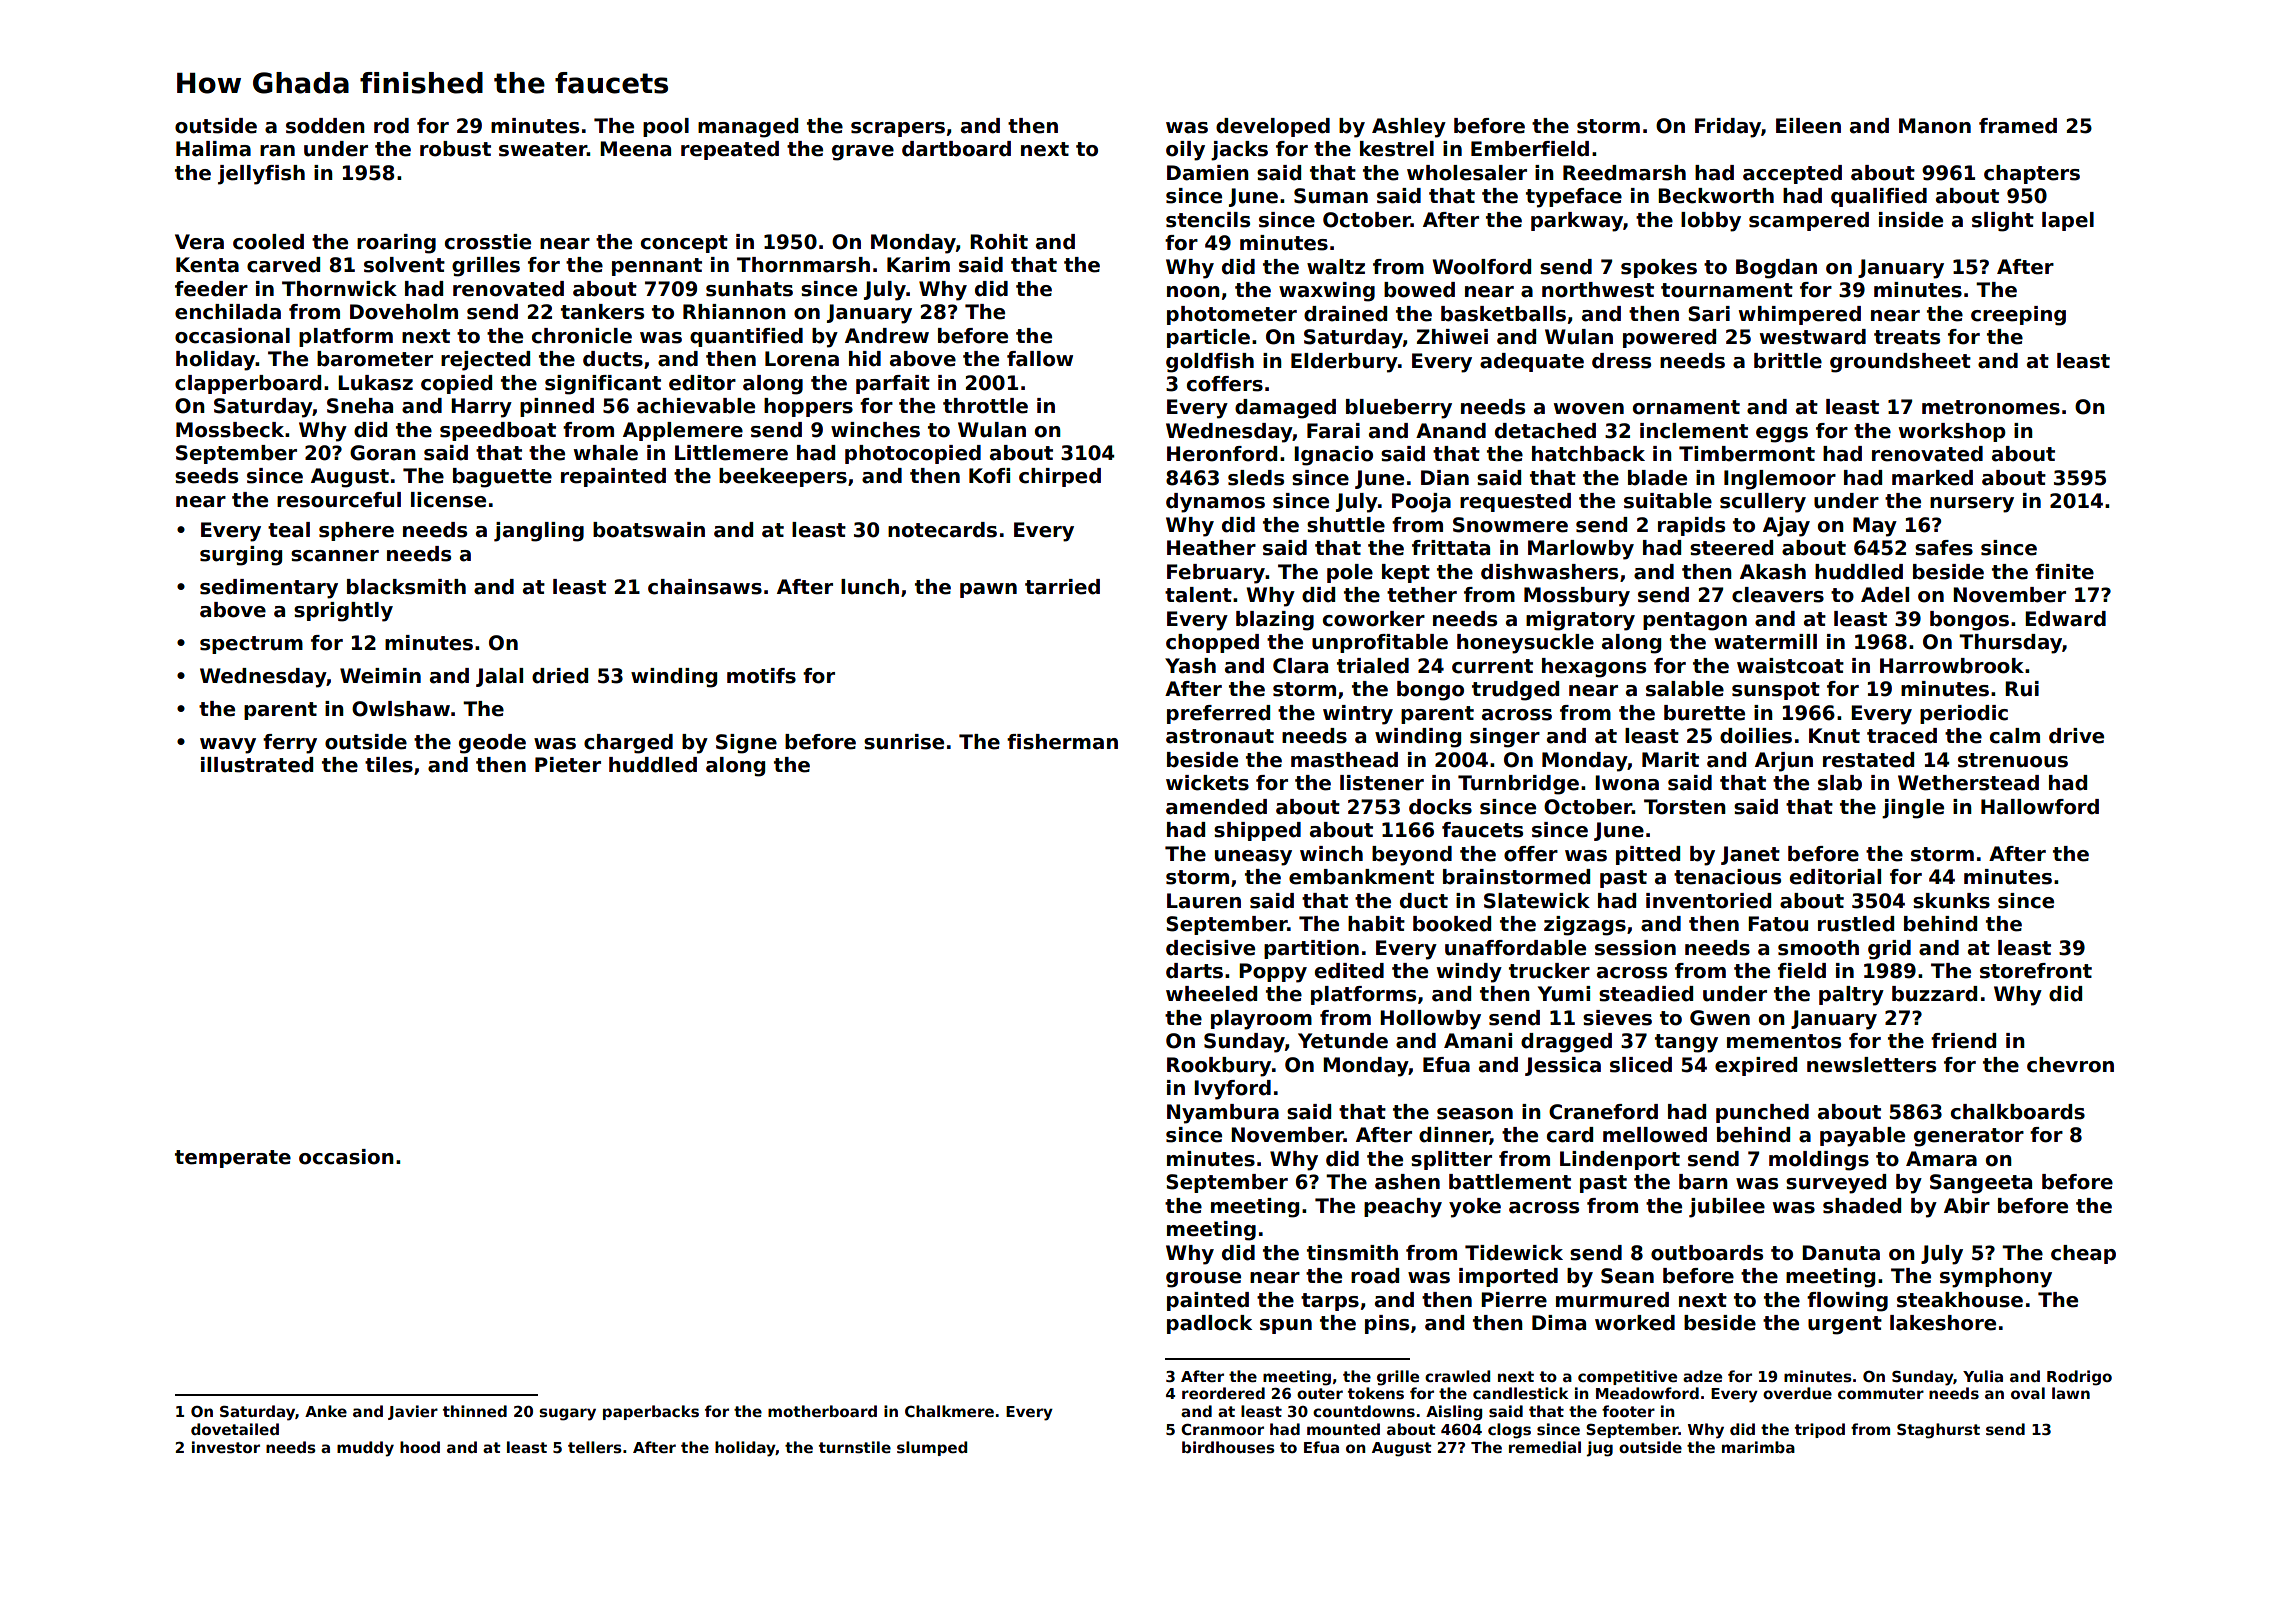  I want to click on creeping, so click(2018, 316).
